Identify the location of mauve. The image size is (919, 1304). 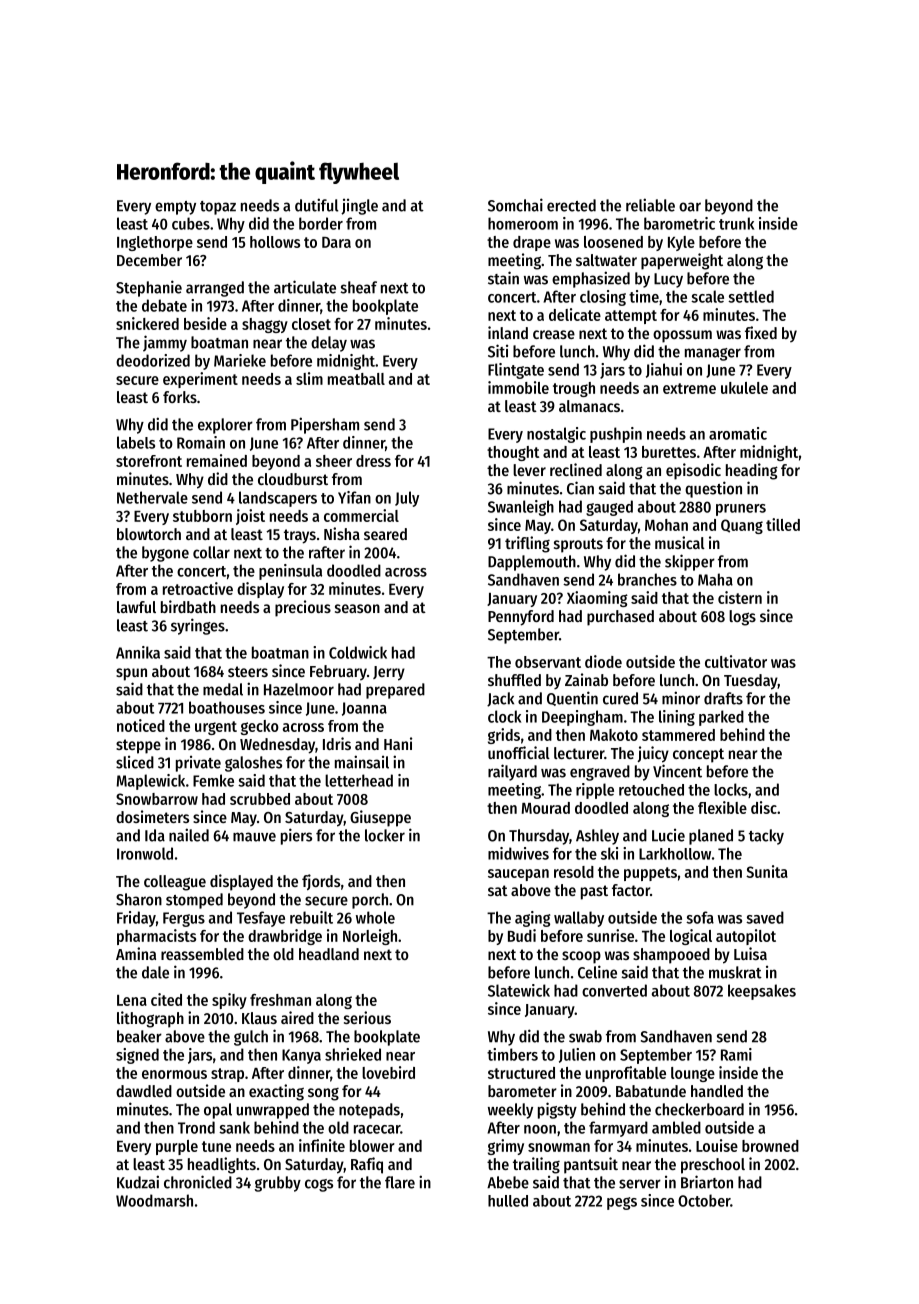
(254, 837).
